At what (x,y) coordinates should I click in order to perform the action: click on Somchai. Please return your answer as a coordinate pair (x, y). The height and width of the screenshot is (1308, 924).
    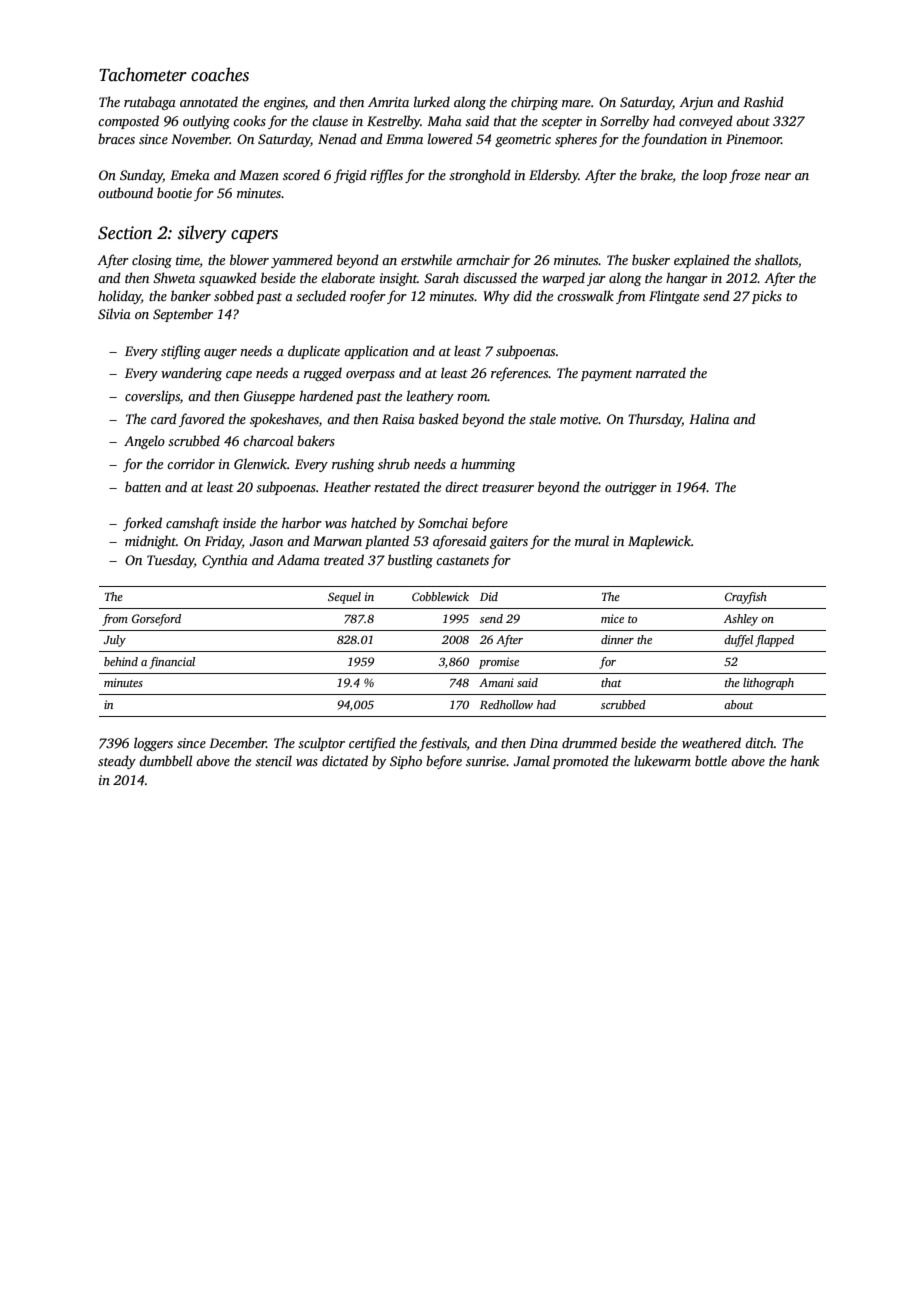
    Looking at the image, I should click on (443, 522).
